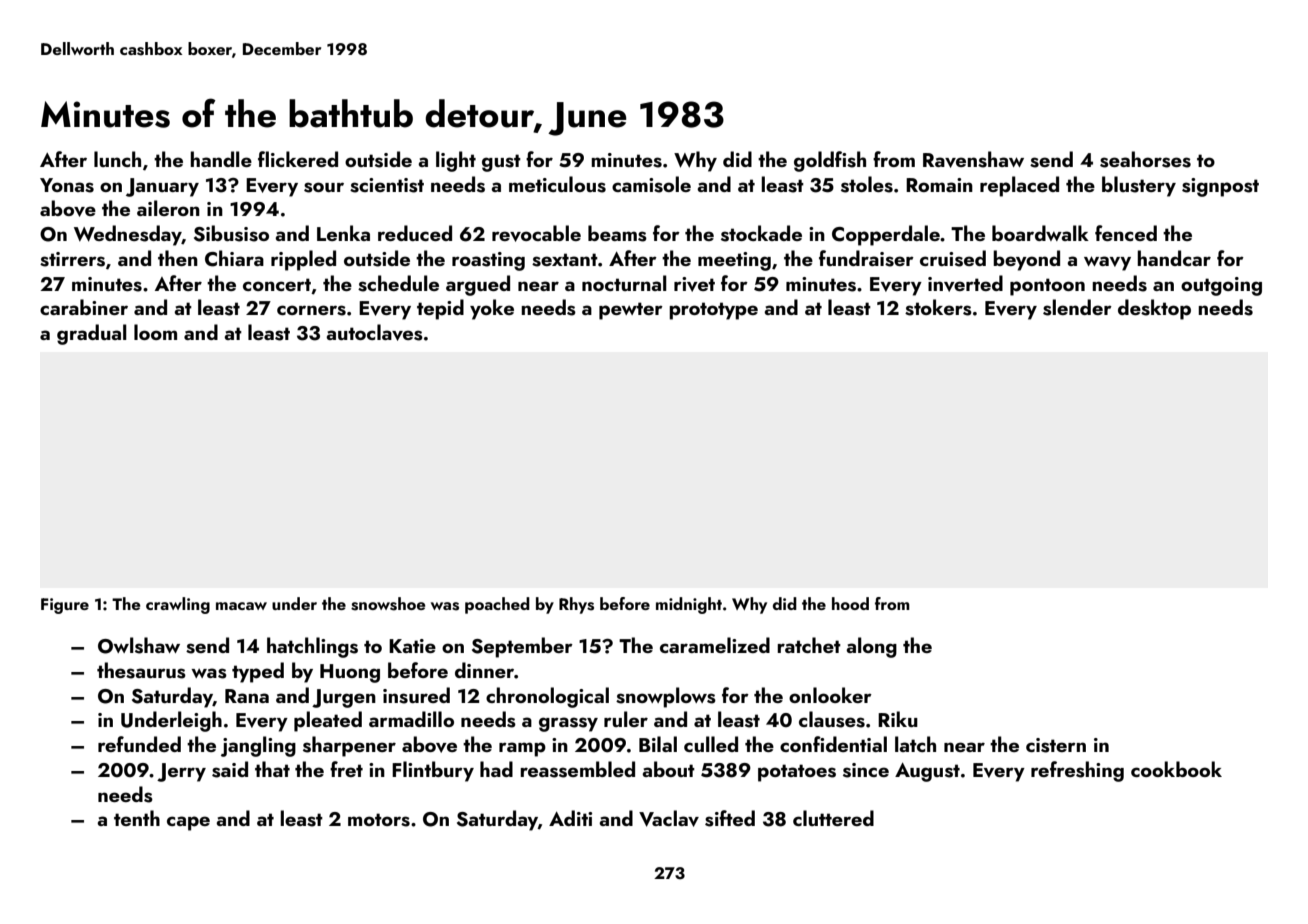 Image resolution: width=1308 pixels, height=924 pixels. What do you see at coordinates (374, 332) in the document?
I see `autoclaves` at bounding box center [374, 332].
